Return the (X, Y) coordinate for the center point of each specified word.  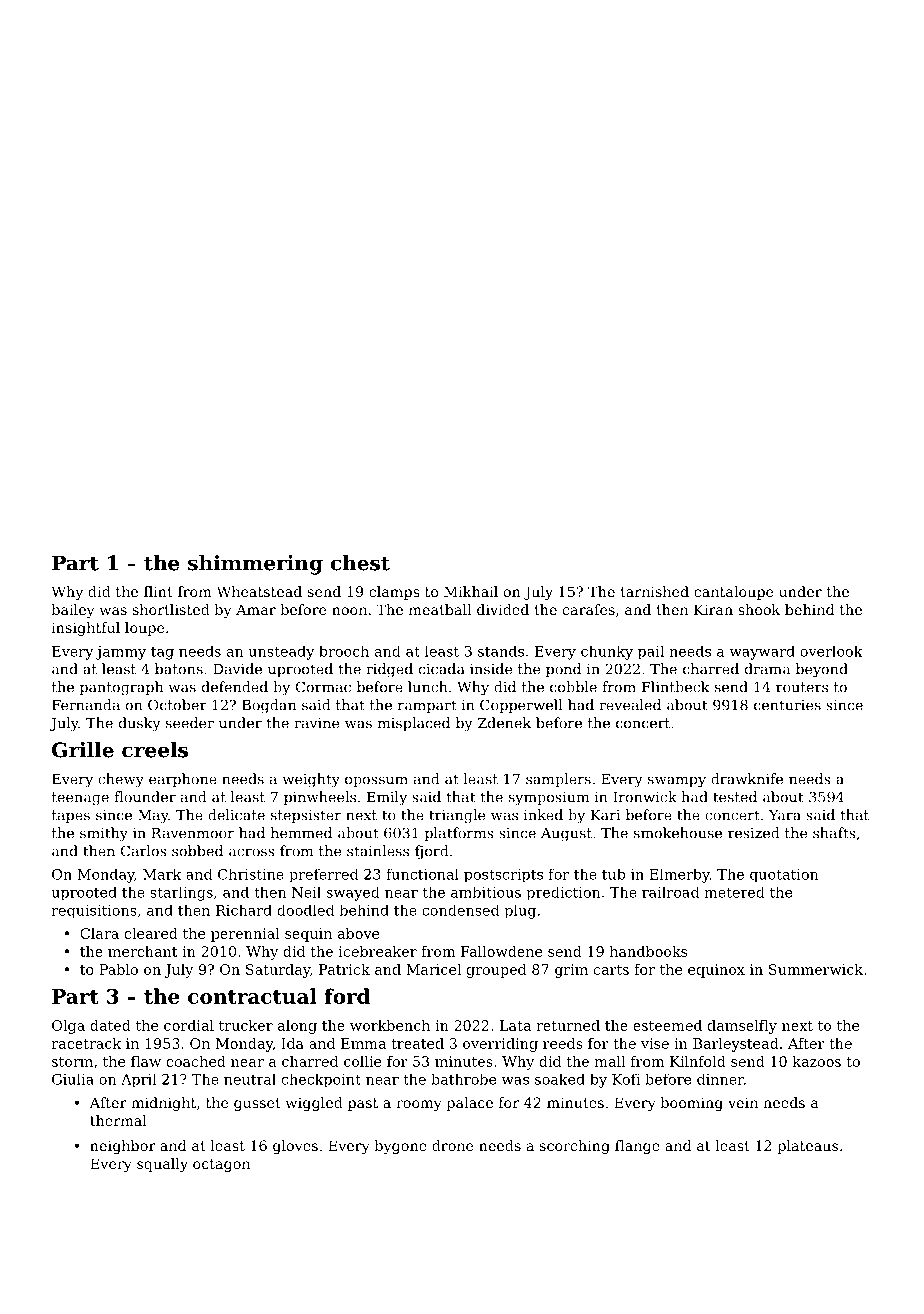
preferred (323, 875)
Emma (363, 1043)
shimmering (255, 565)
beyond (822, 670)
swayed (353, 893)
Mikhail (471, 591)
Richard (244, 910)
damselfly (742, 1027)
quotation (784, 875)
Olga (68, 1027)
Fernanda (86, 705)
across (252, 852)
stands (501, 651)
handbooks (648, 951)
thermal (118, 1120)
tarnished (654, 591)
